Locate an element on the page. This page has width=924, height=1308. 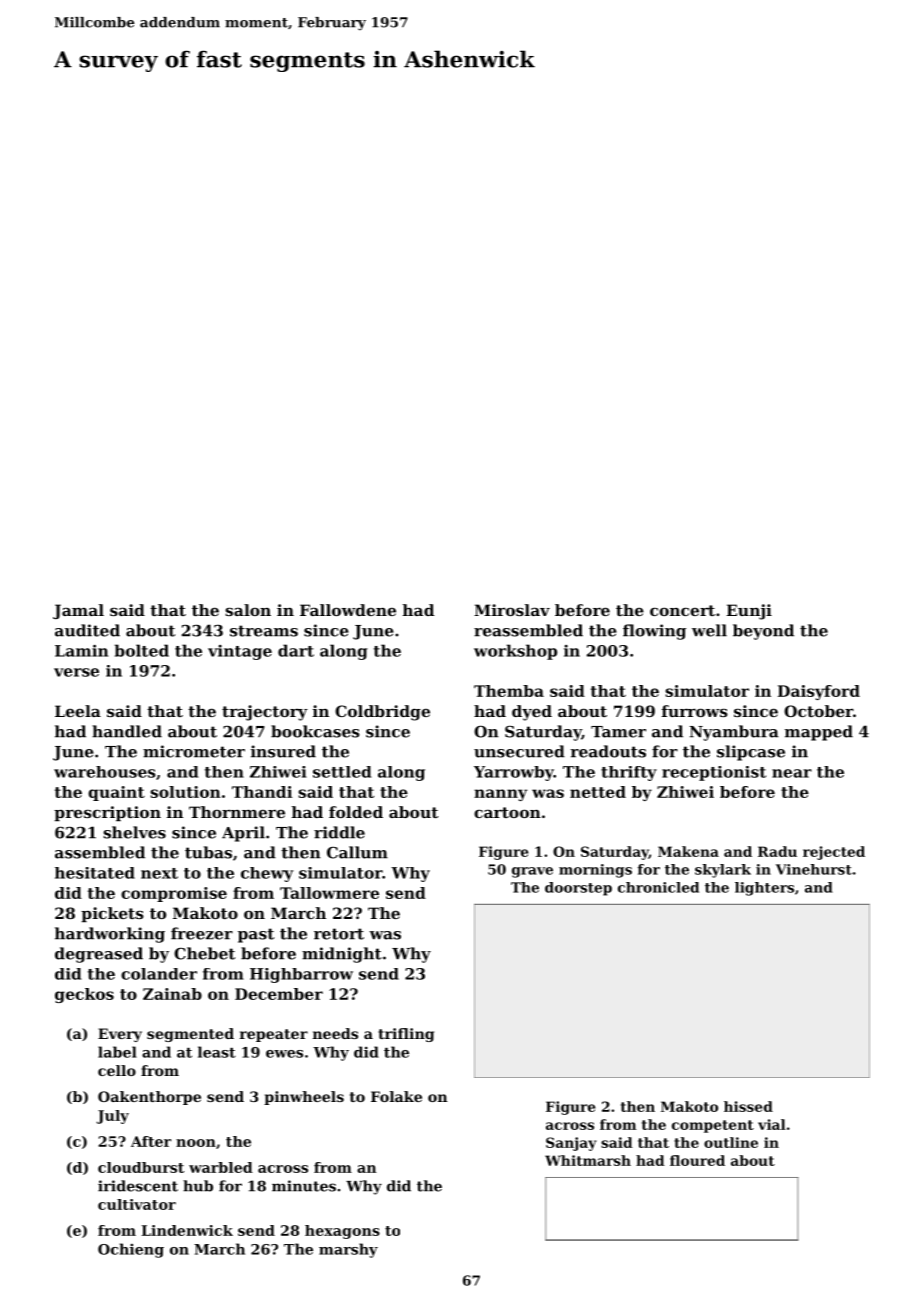
past is located at coordinates (256, 935).
